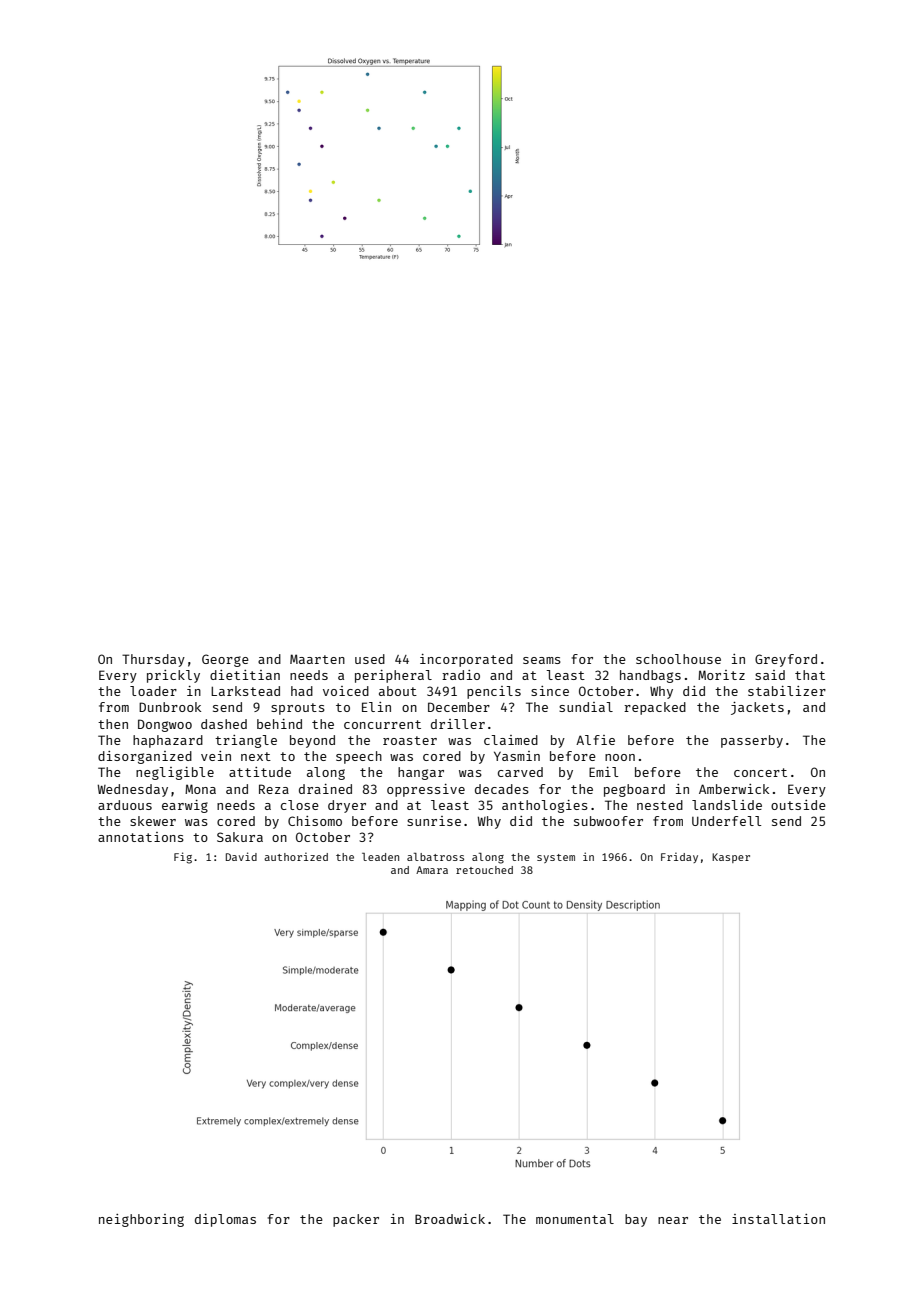  What do you see at coordinates (382, 724) in the document?
I see `concurrent` at bounding box center [382, 724].
